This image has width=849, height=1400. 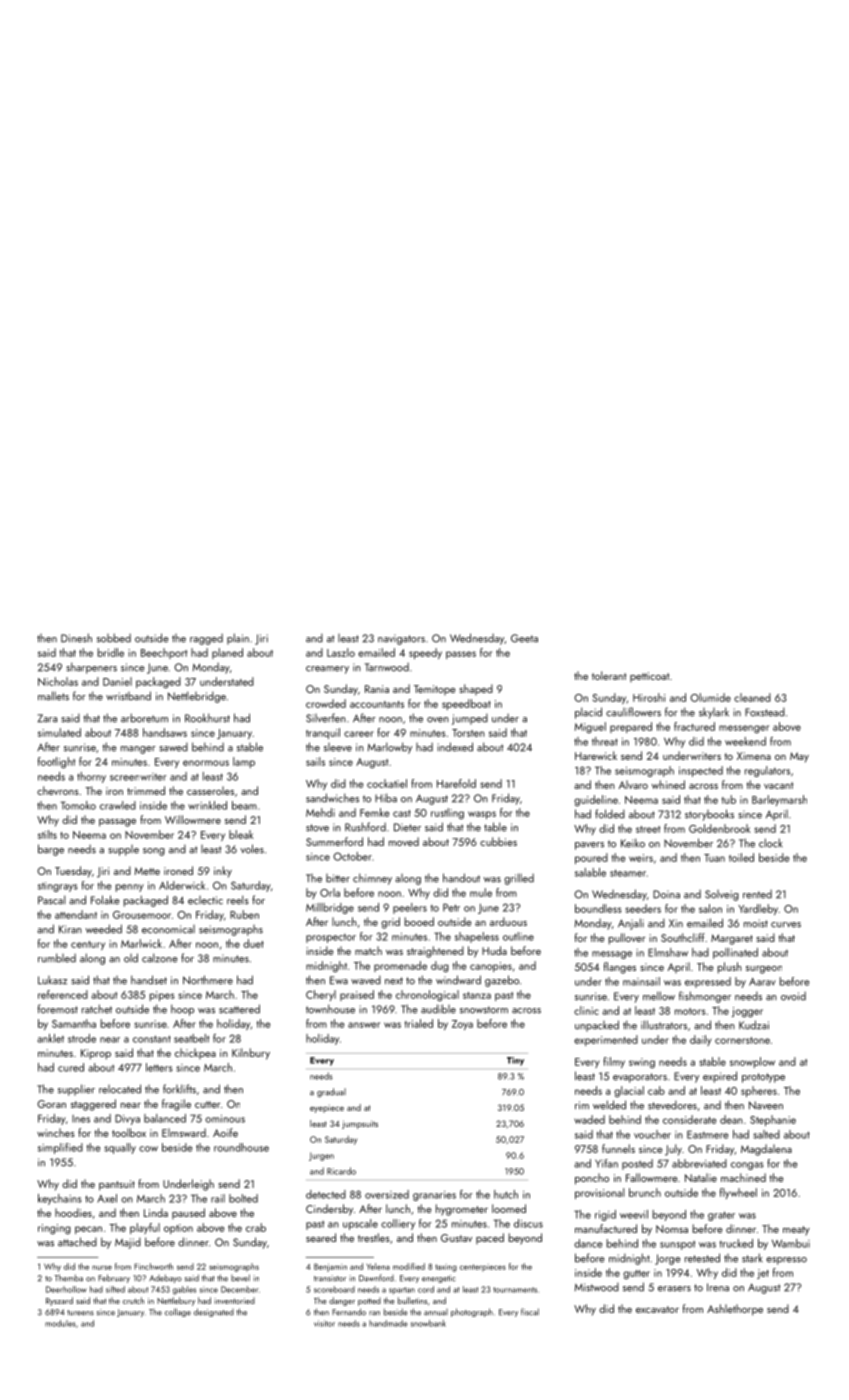 What do you see at coordinates (736, 1243) in the image?
I see `trucked` at bounding box center [736, 1243].
